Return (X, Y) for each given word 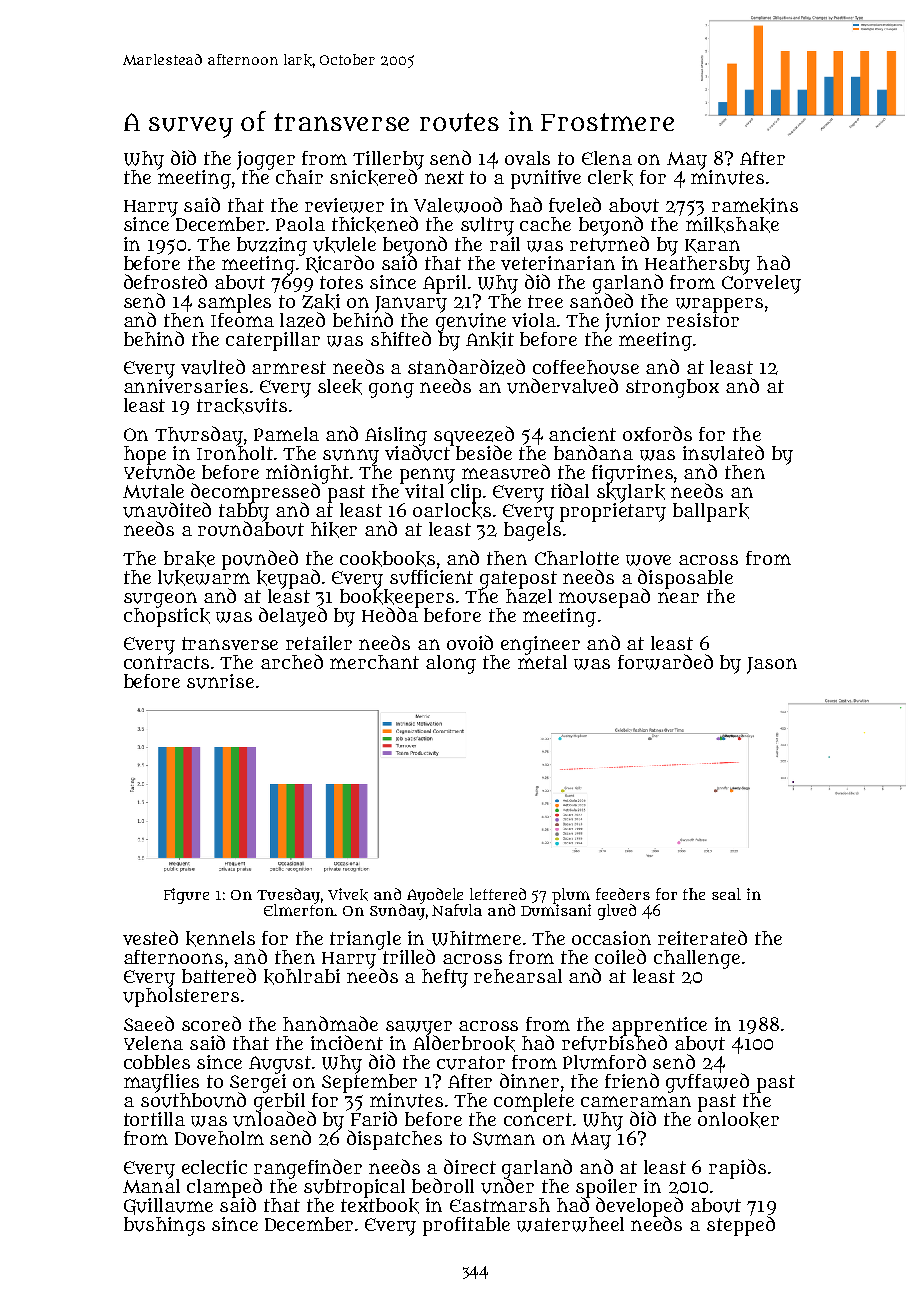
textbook (380, 1205)
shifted (401, 338)
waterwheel (570, 1224)
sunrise (220, 681)
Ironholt (235, 453)
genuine (471, 321)
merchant (374, 662)
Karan (712, 246)
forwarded (665, 662)
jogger (266, 160)
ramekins (755, 206)
